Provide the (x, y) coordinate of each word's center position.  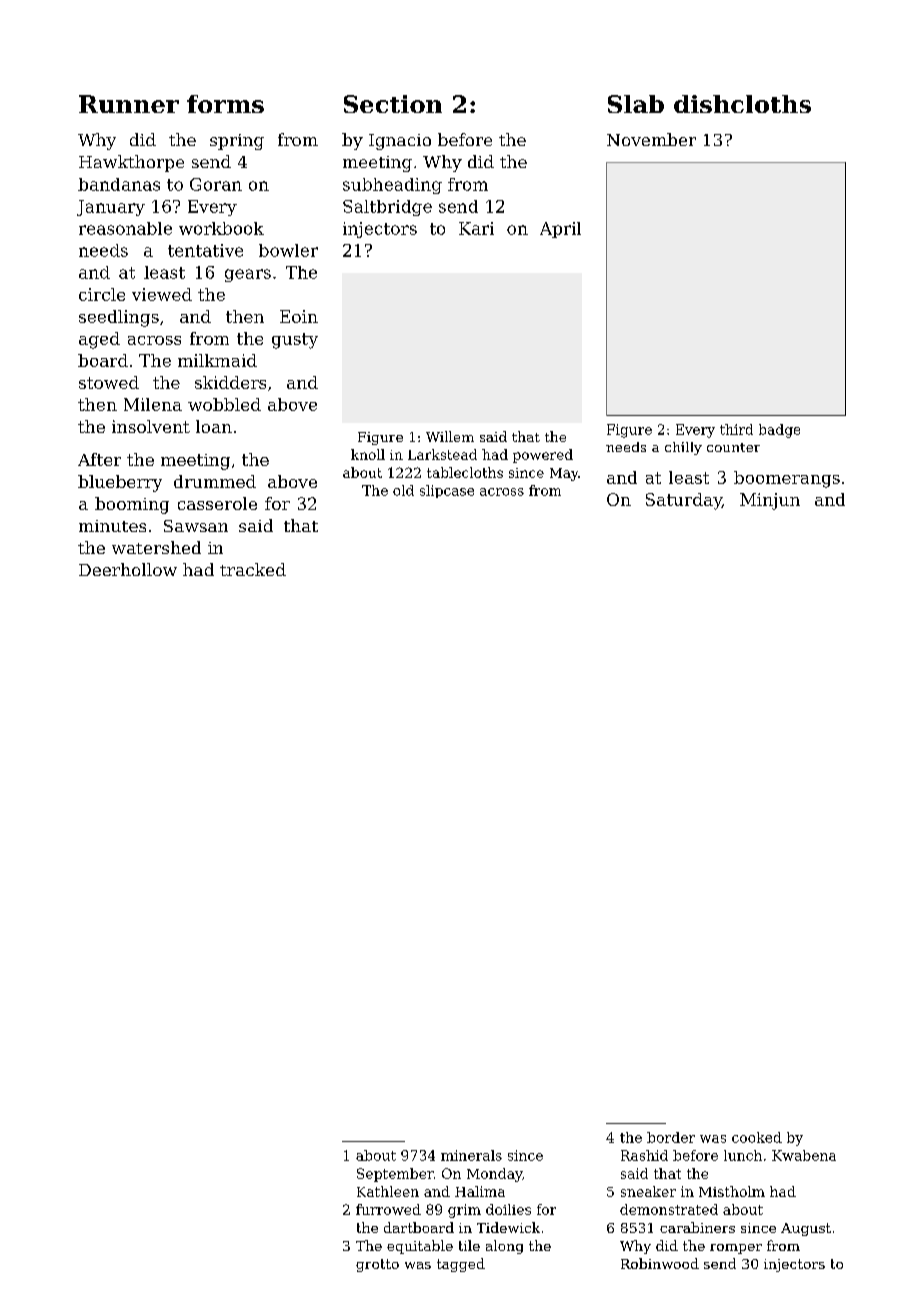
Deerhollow (128, 569)
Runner (129, 104)
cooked (757, 1137)
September (395, 1175)
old (403, 490)
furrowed (388, 1209)
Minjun (770, 501)
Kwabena (804, 1155)
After (99, 459)
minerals (471, 1155)
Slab (636, 104)
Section (393, 104)
